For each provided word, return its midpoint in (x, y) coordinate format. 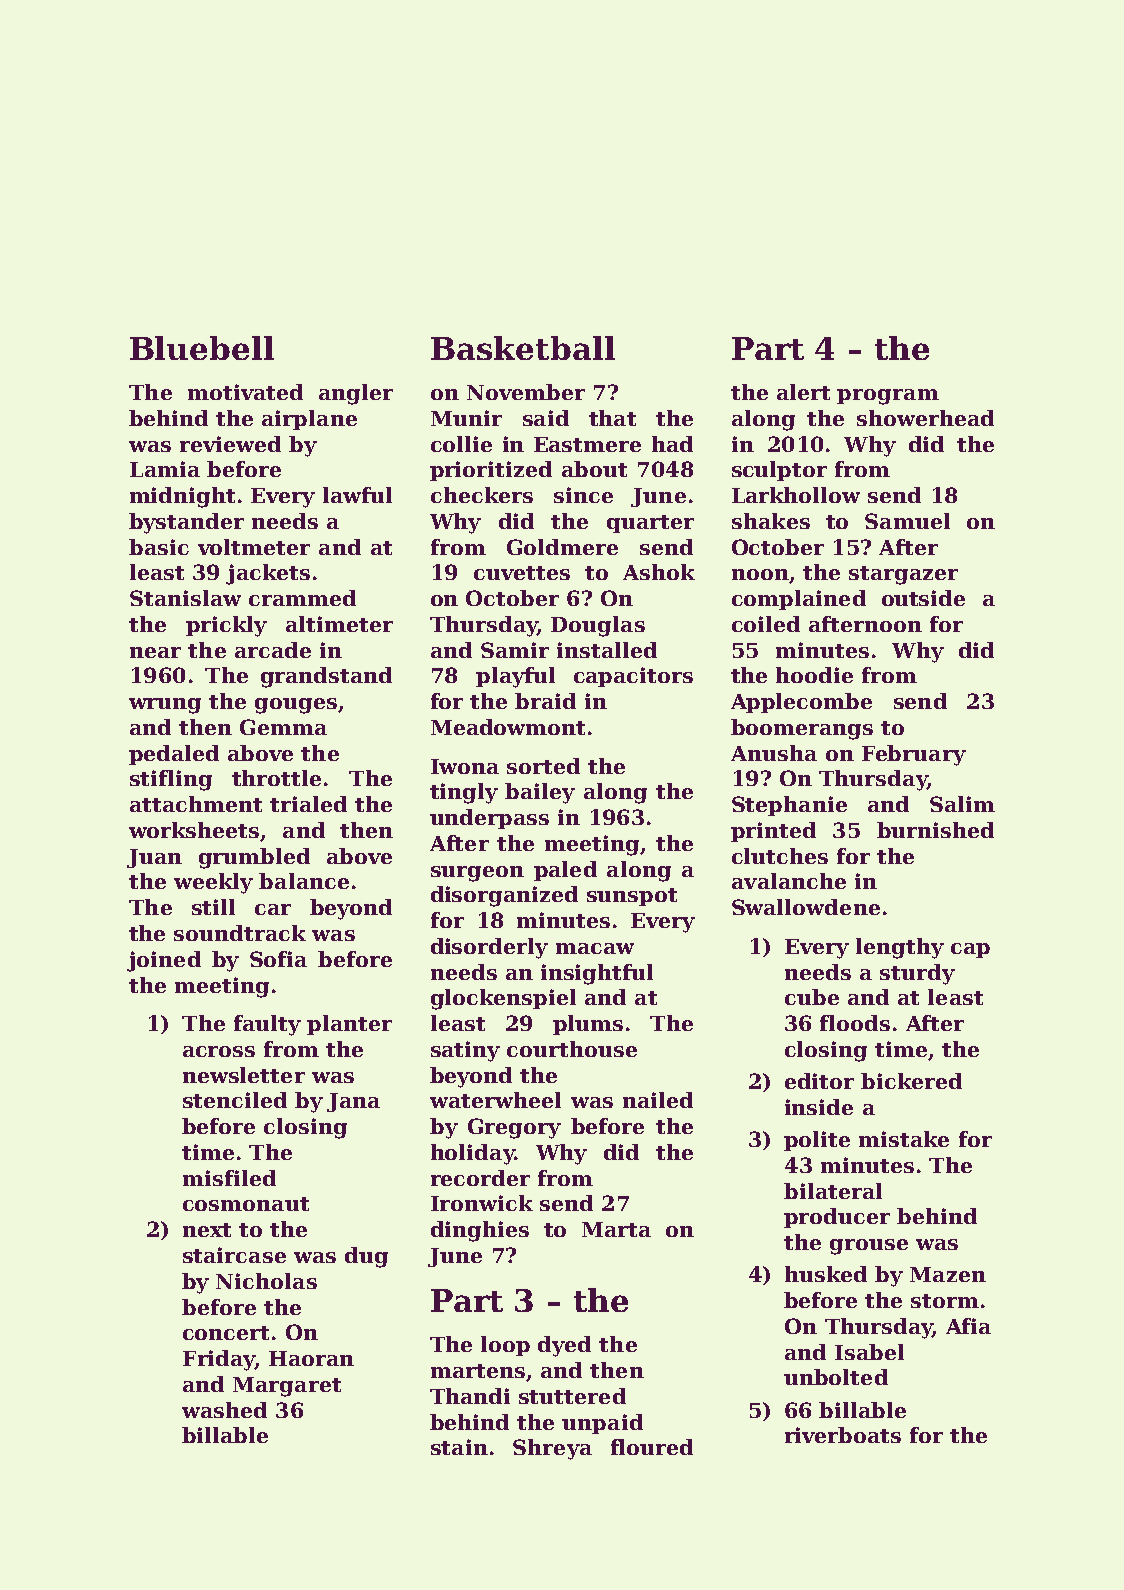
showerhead (925, 418)
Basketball (523, 348)
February (914, 755)
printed (773, 832)
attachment (196, 804)
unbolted (836, 1377)
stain (459, 1447)
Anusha (774, 753)
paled (565, 871)
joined (164, 961)
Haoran (311, 1358)
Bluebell (202, 348)
